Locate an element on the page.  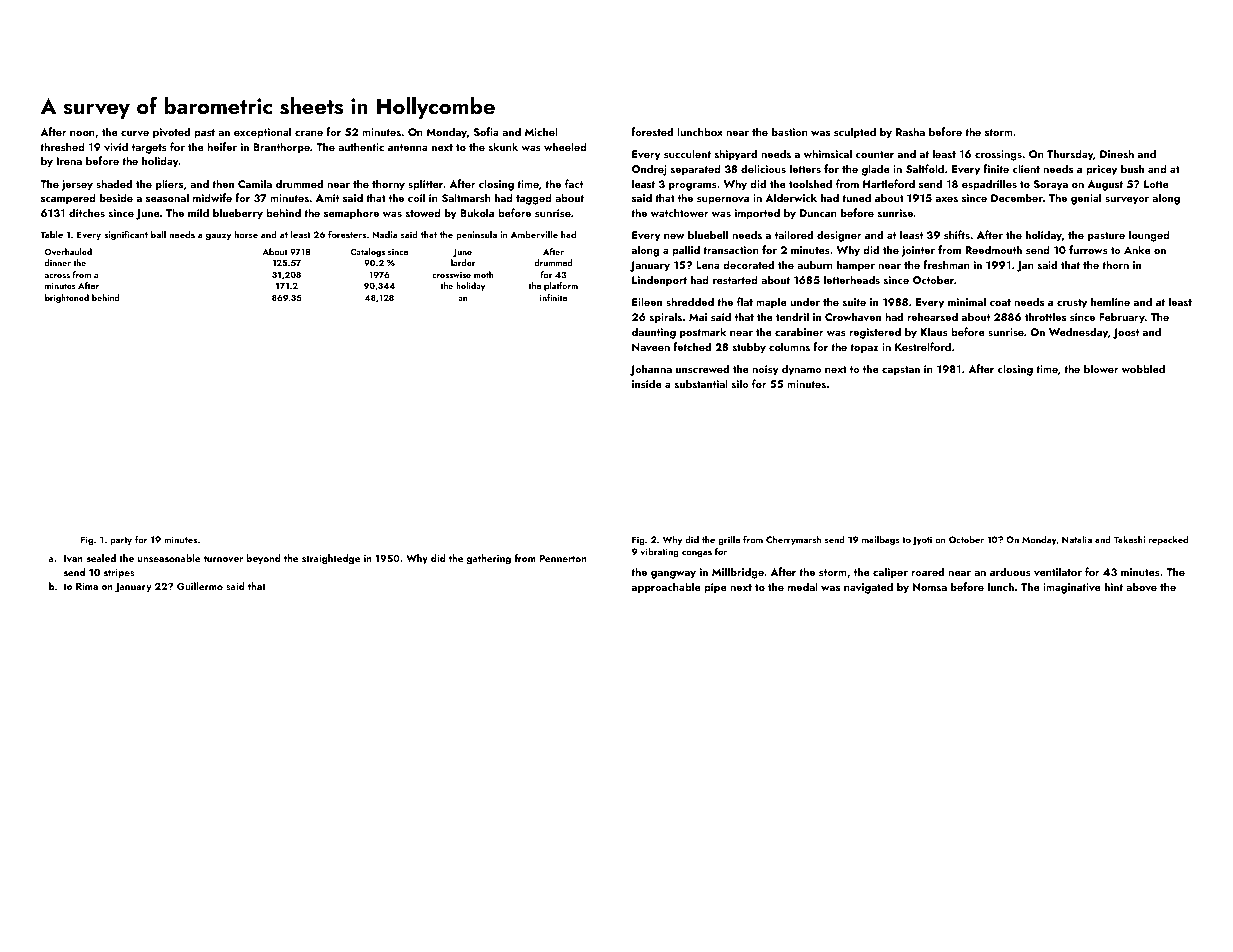
Pennerton is located at coordinates (563, 558).
